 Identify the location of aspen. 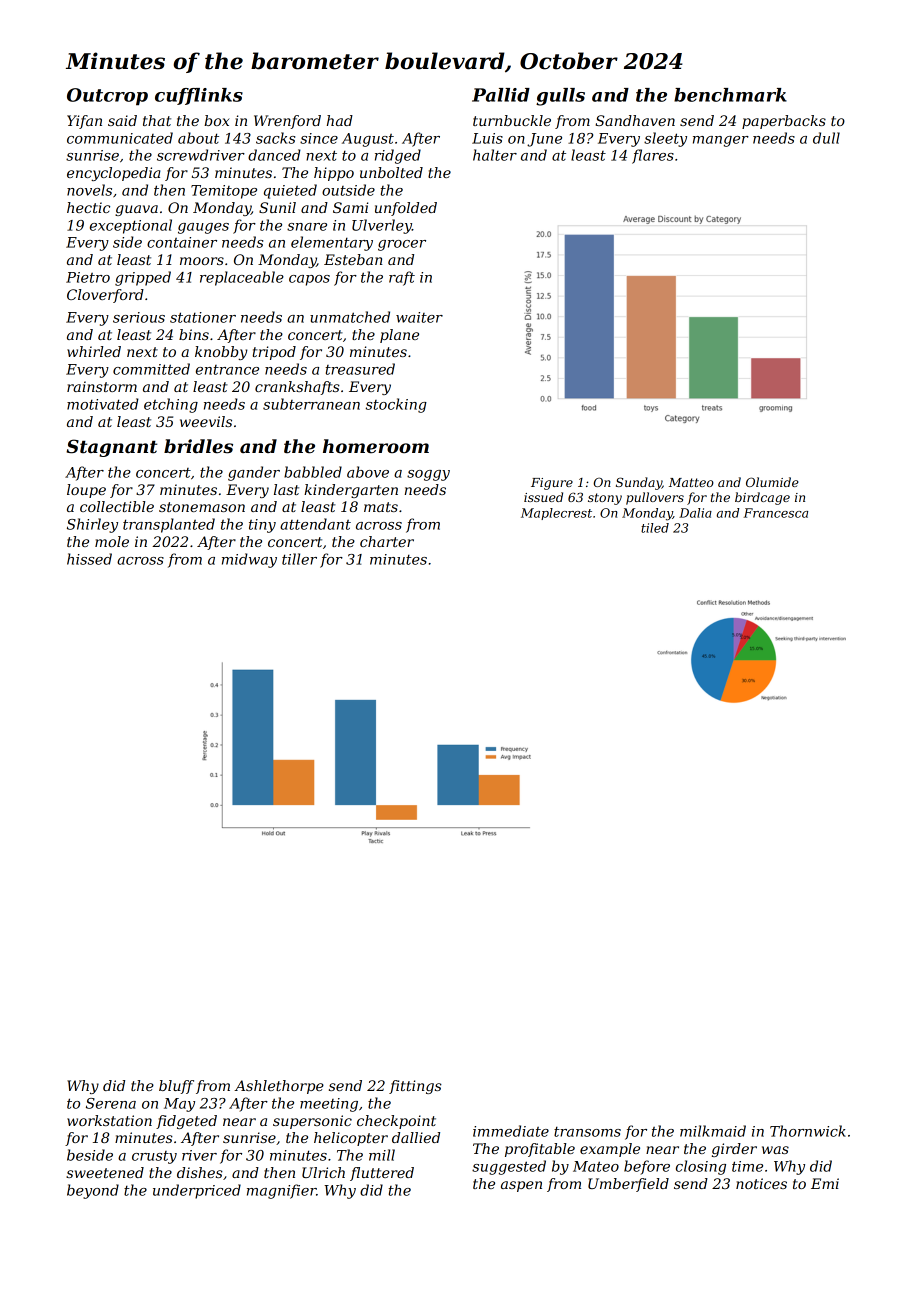
(521, 1186).
